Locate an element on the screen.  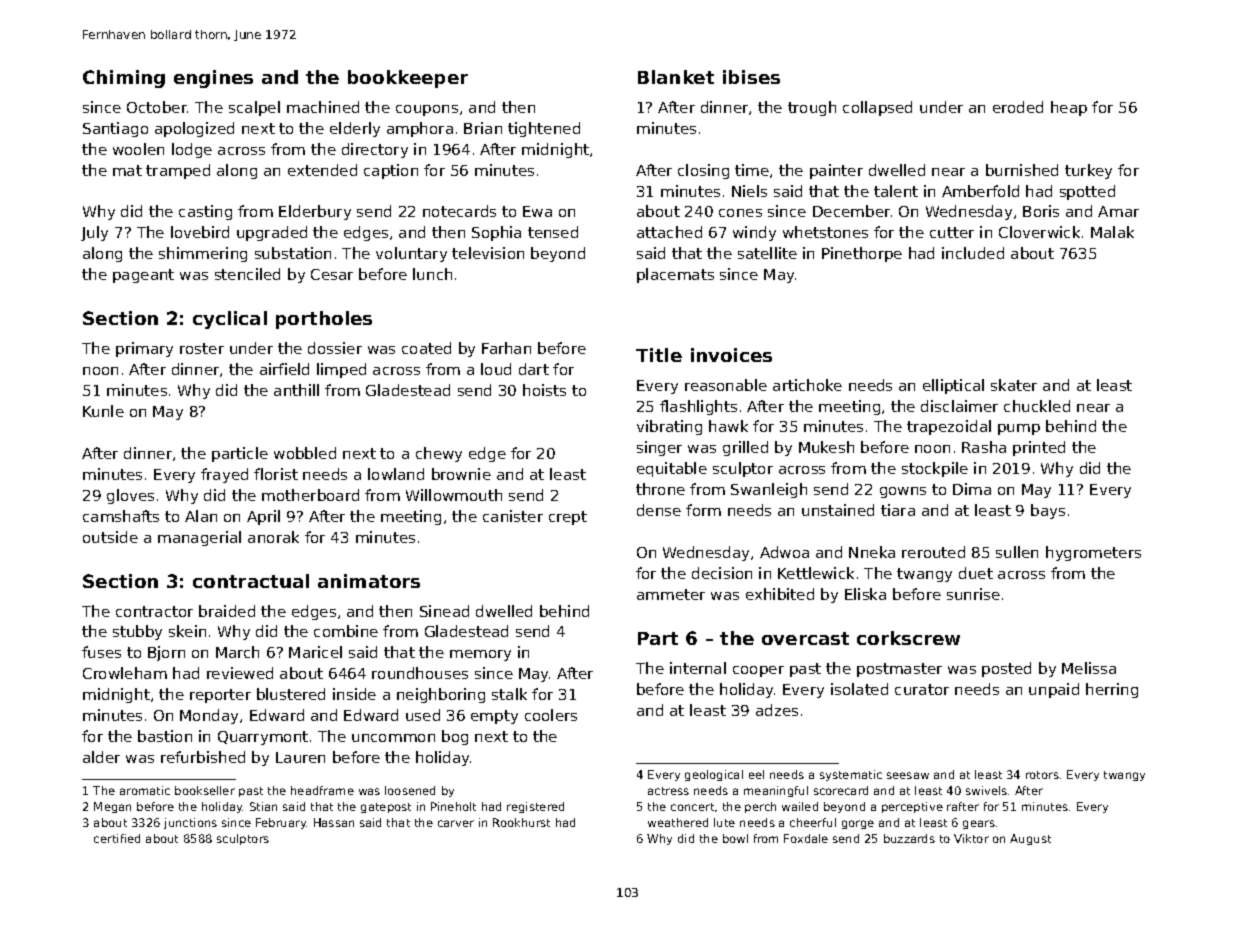
Kunle is located at coordinates (103, 411).
